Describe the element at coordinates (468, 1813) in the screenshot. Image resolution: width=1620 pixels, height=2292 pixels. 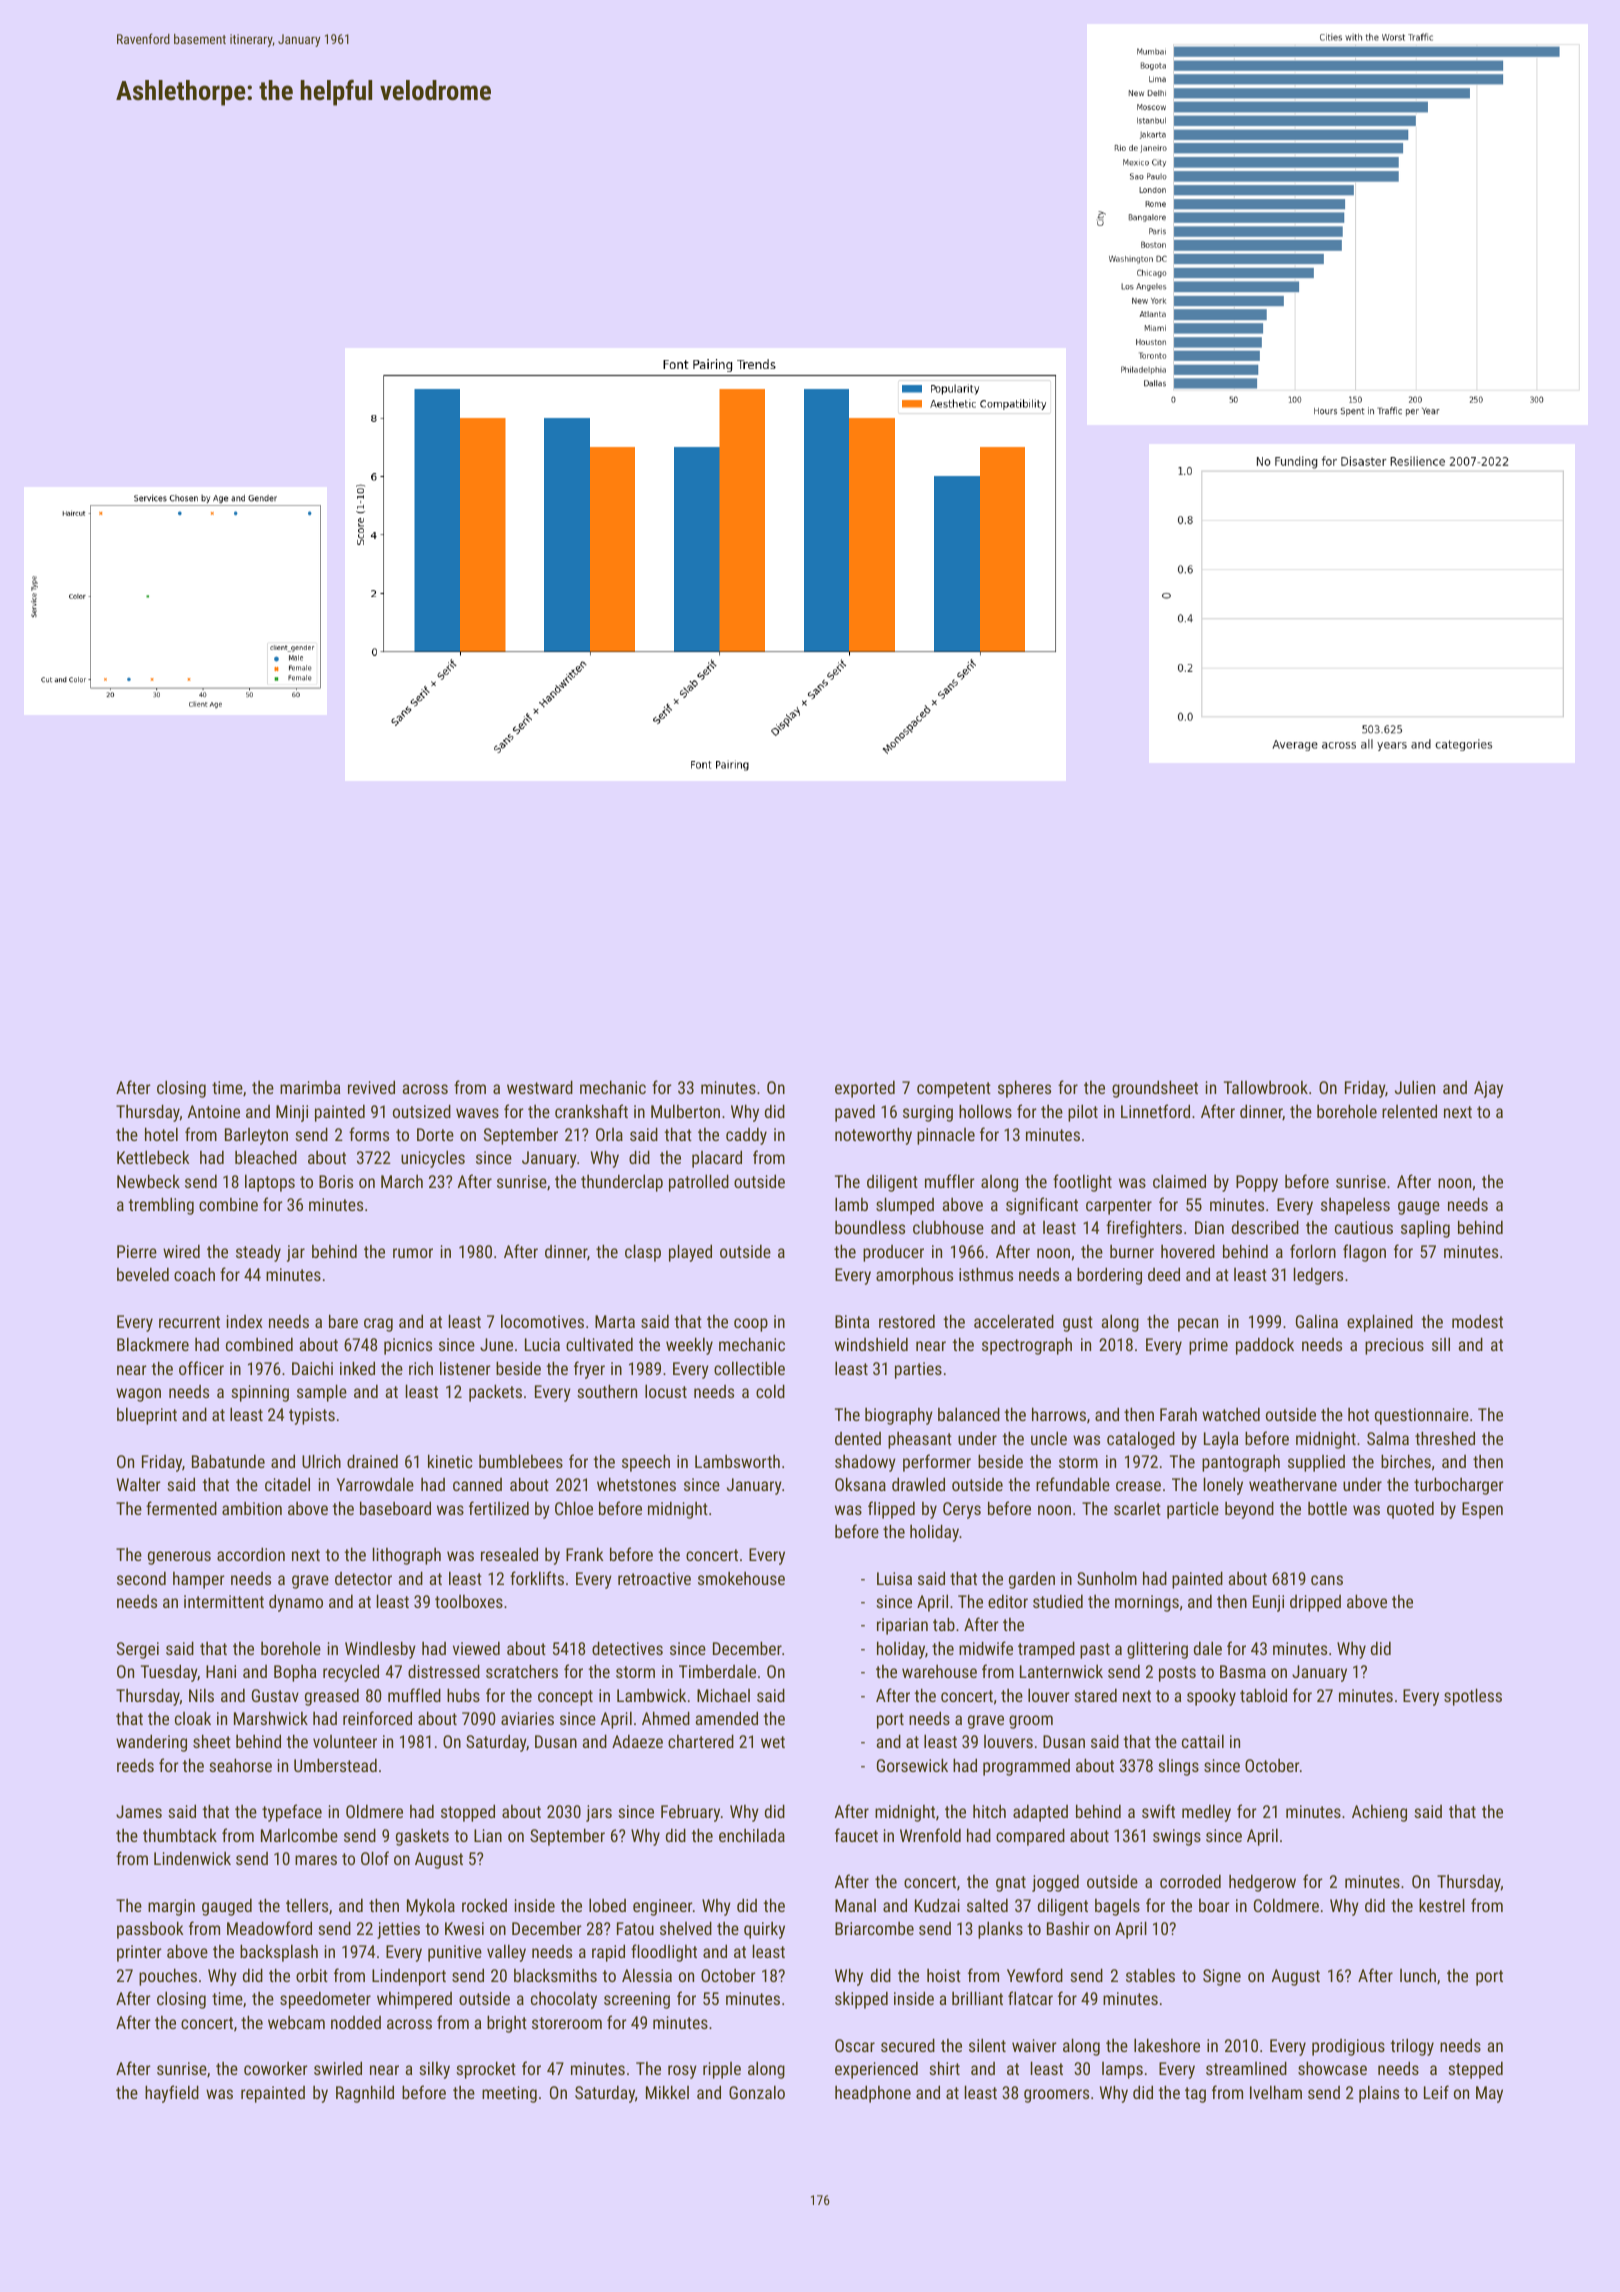
I see `stopped` at that location.
